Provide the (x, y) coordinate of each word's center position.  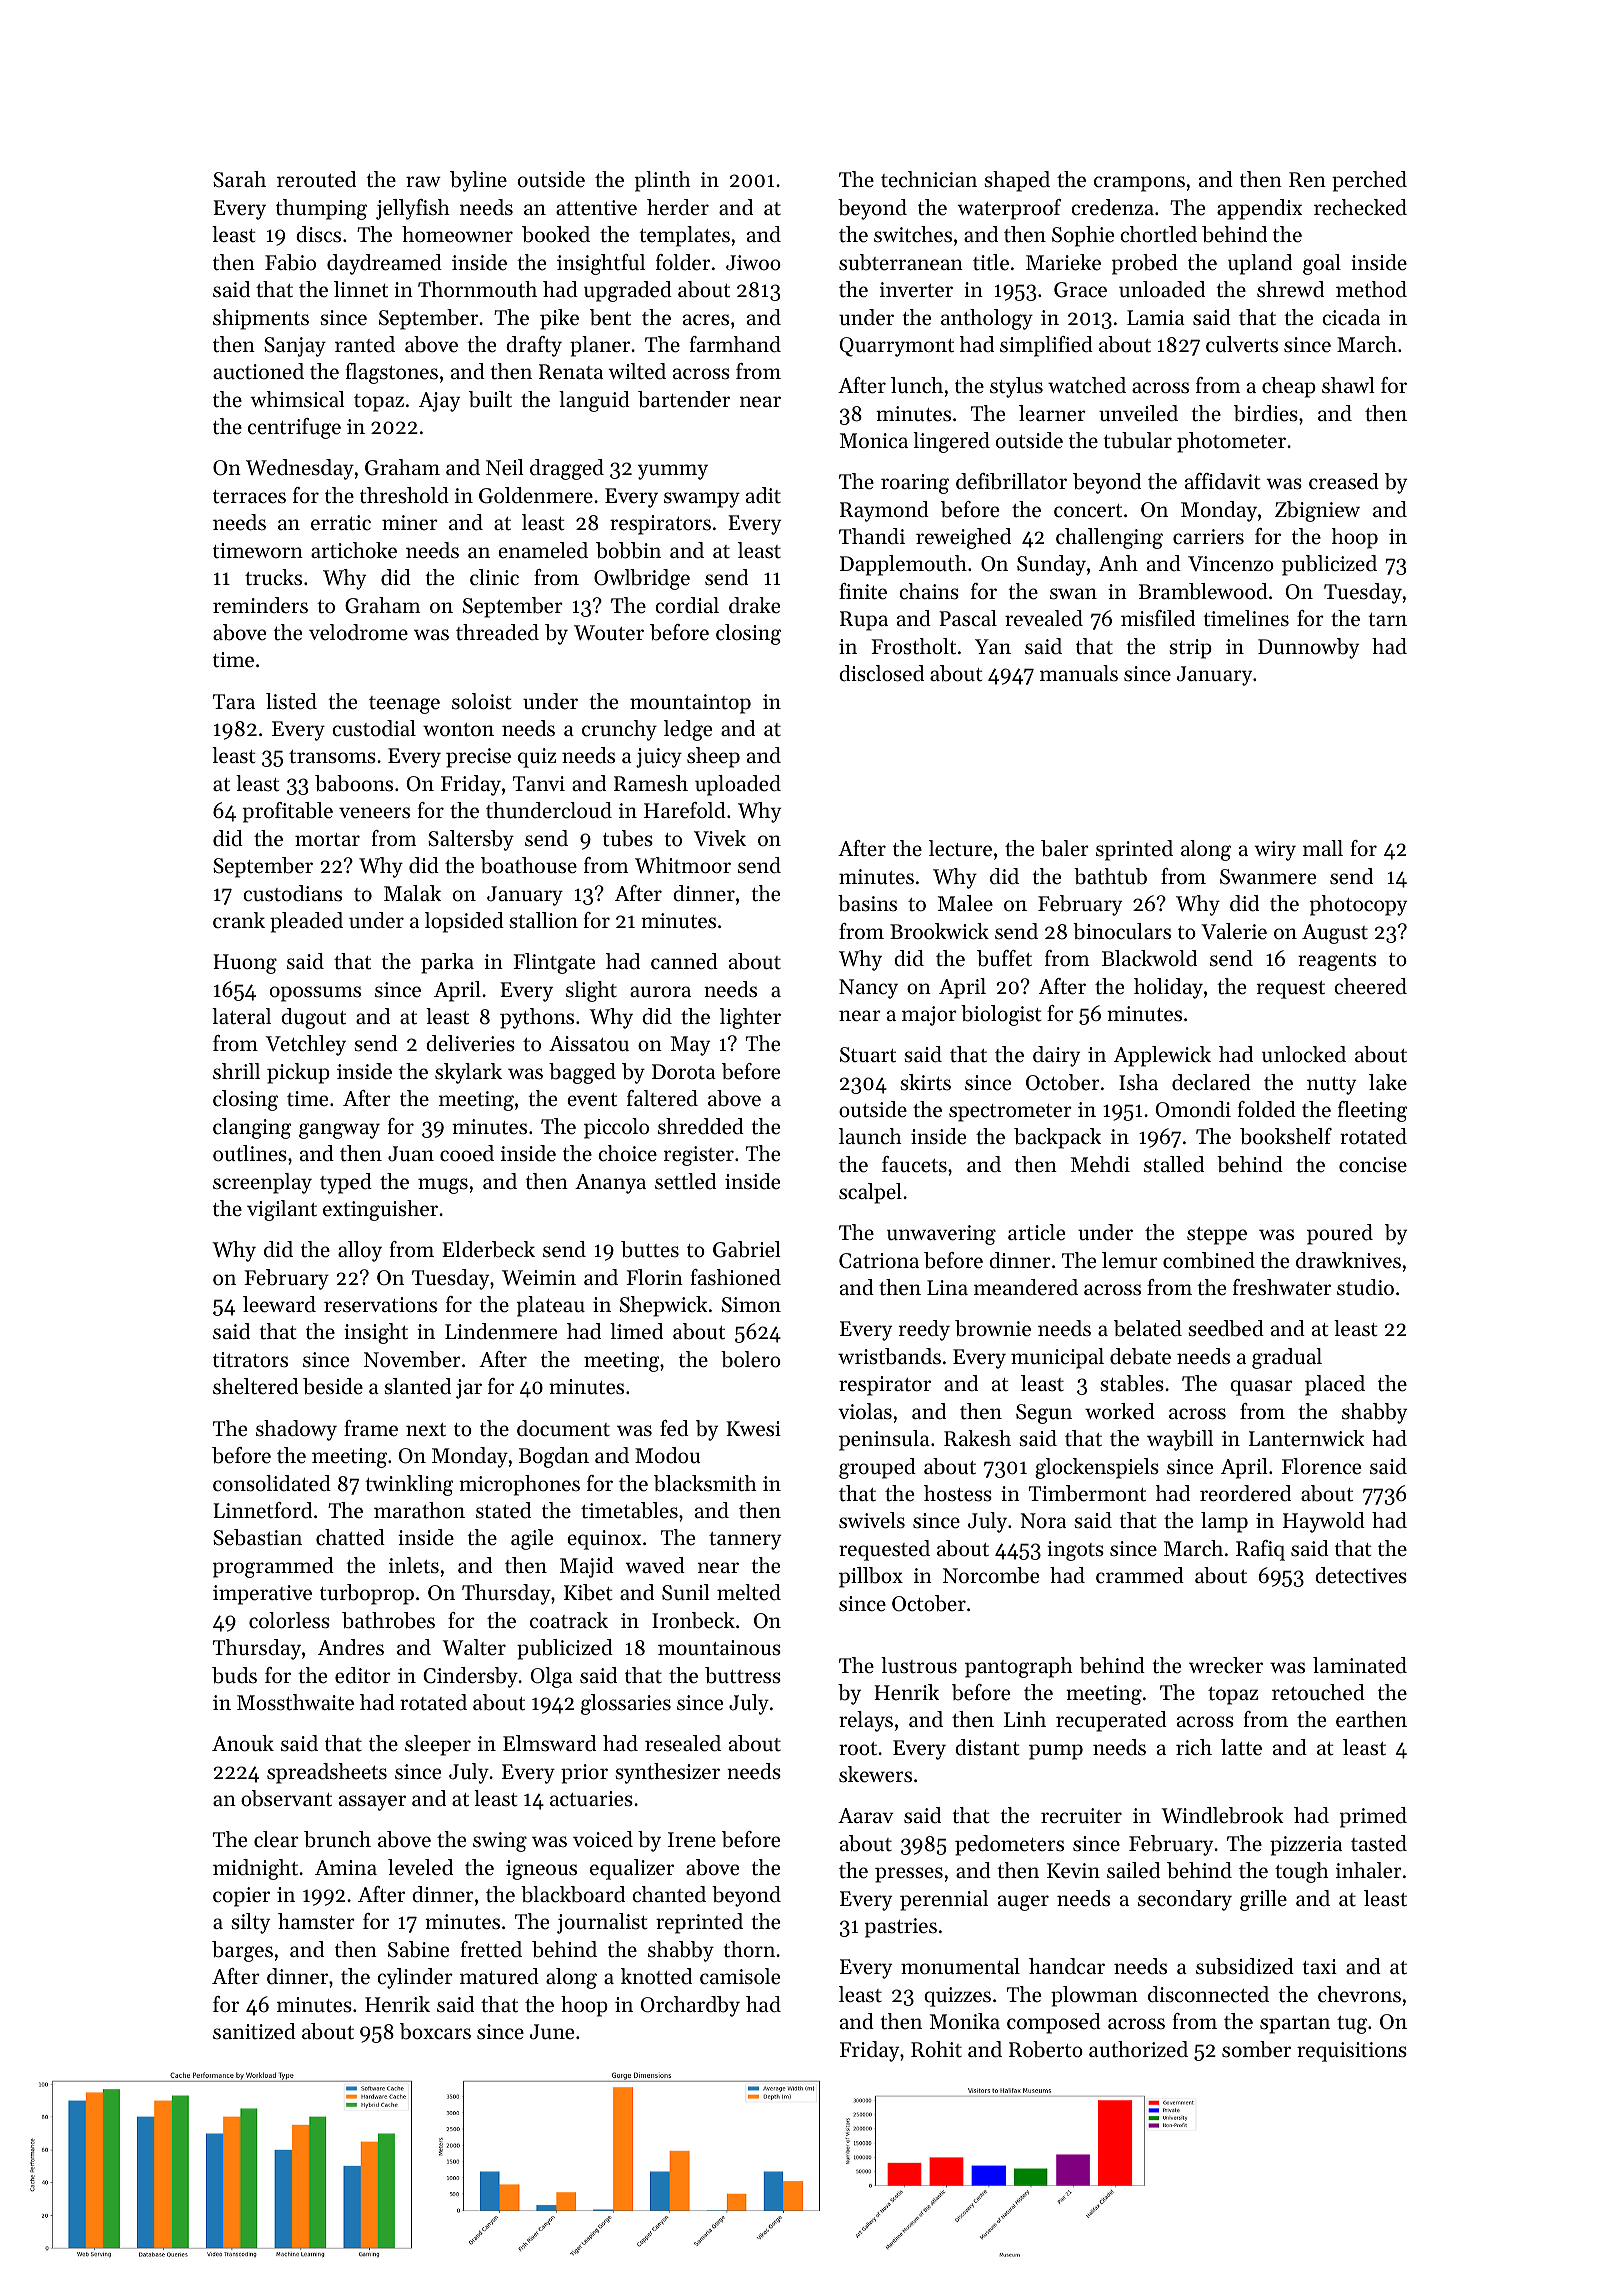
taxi (1319, 1967)
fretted (491, 1949)
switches (913, 234)
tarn (1387, 620)
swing (500, 1842)
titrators (250, 1360)
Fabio (290, 262)
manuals (1079, 673)
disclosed (881, 673)
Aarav (866, 1815)
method (1371, 289)
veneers (374, 813)
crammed (1140, 1575)
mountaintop (690, 704)
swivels (872, 1520)
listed (291, 701)
